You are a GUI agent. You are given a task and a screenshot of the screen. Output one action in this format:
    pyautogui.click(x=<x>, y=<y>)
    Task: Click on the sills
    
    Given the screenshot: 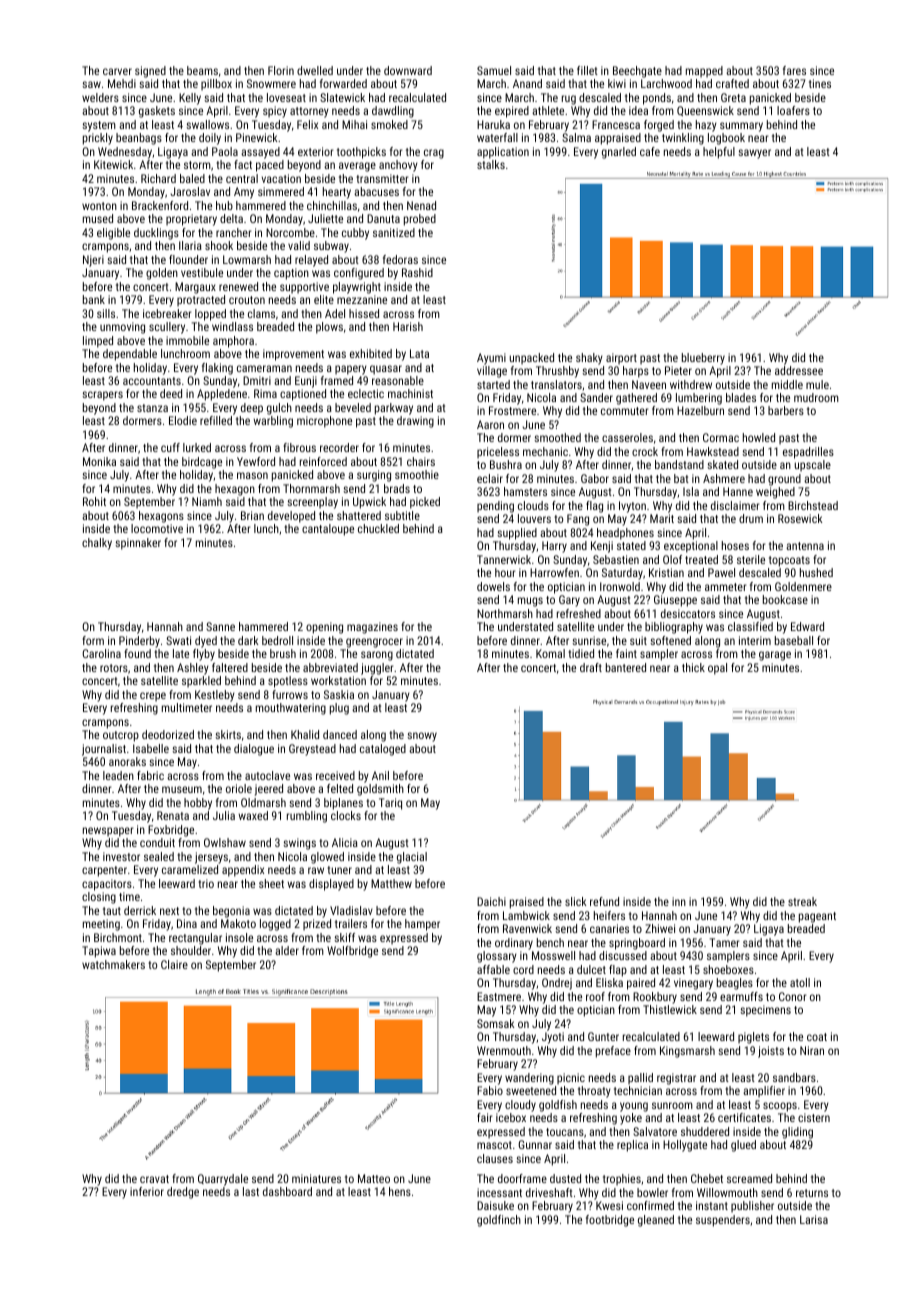 What is the action you would take?
    pyautogui.click(x=106, y=313)
